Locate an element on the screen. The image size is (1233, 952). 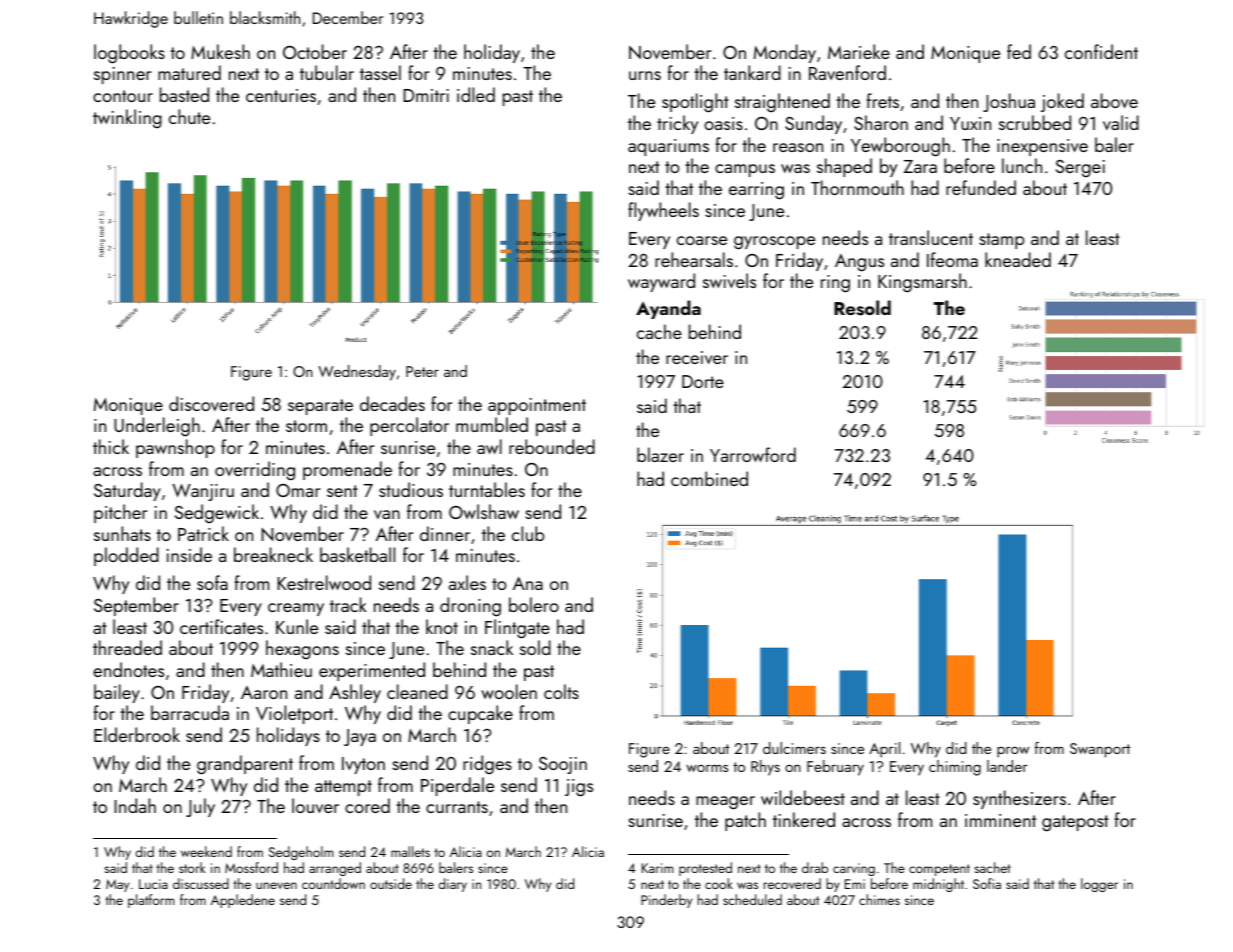
stamp is located at coordinates (1001, 241).
